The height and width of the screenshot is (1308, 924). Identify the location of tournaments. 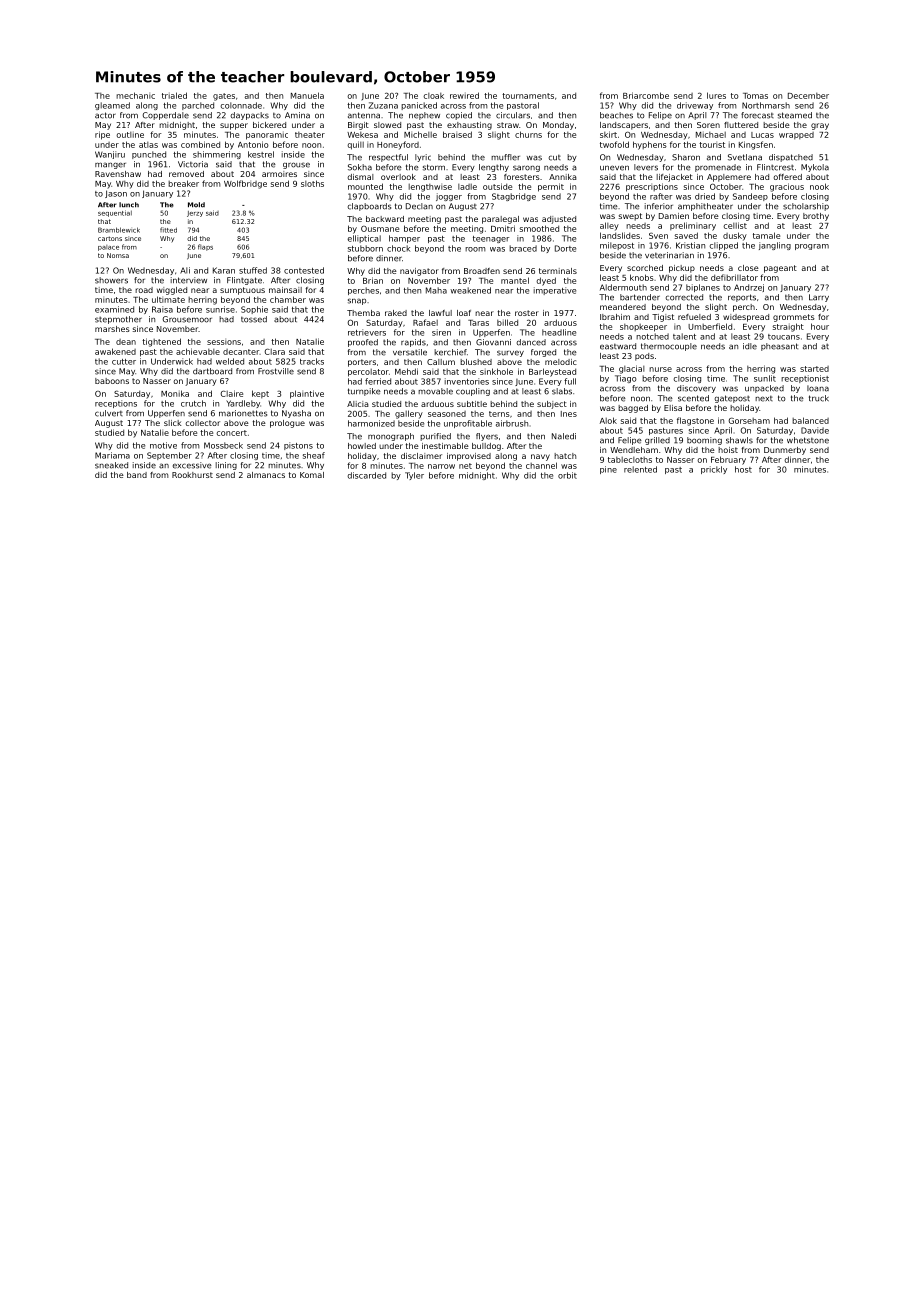
(528, 96).
